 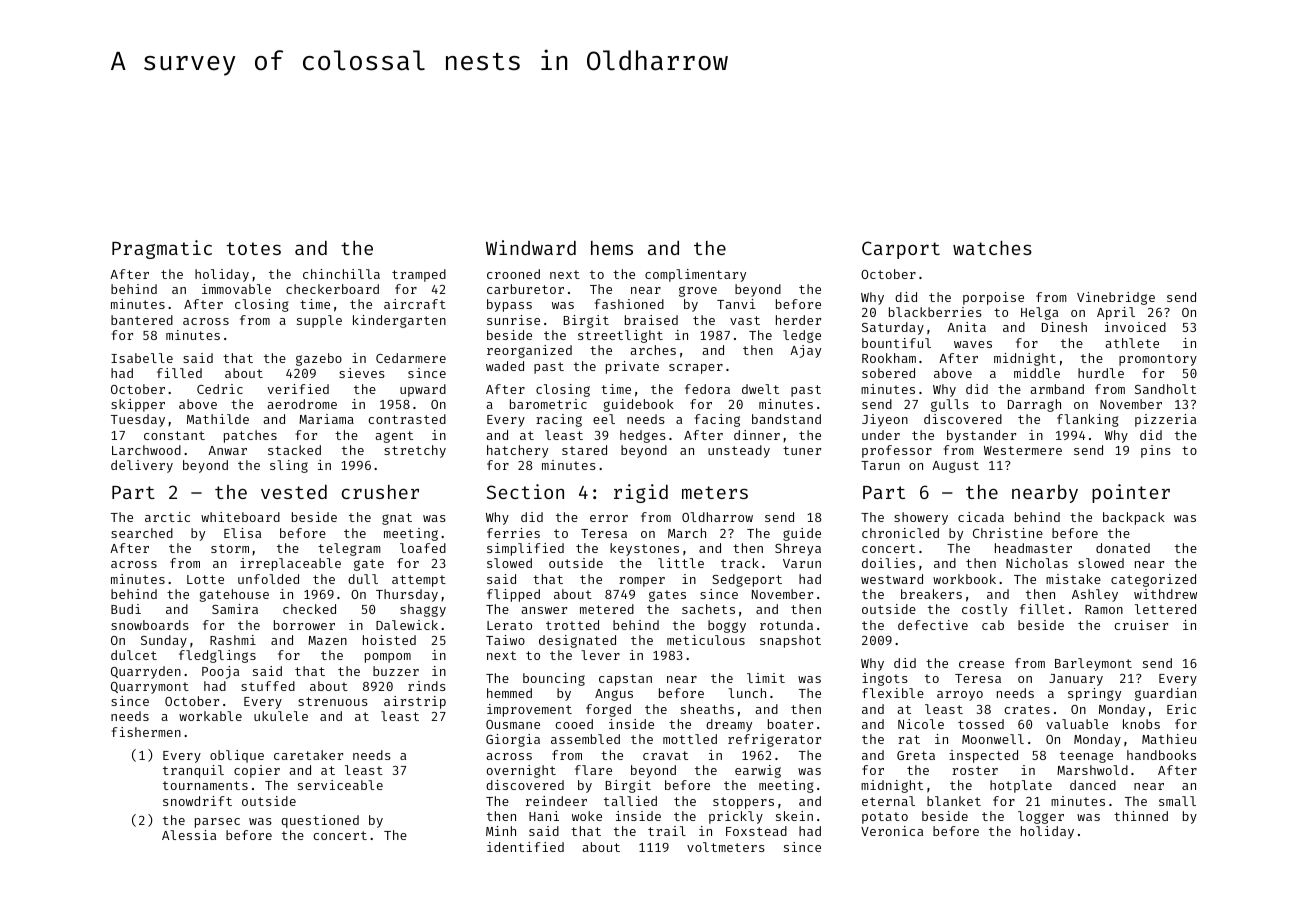 I want to click on arctic, so click(x=167, y=517).
